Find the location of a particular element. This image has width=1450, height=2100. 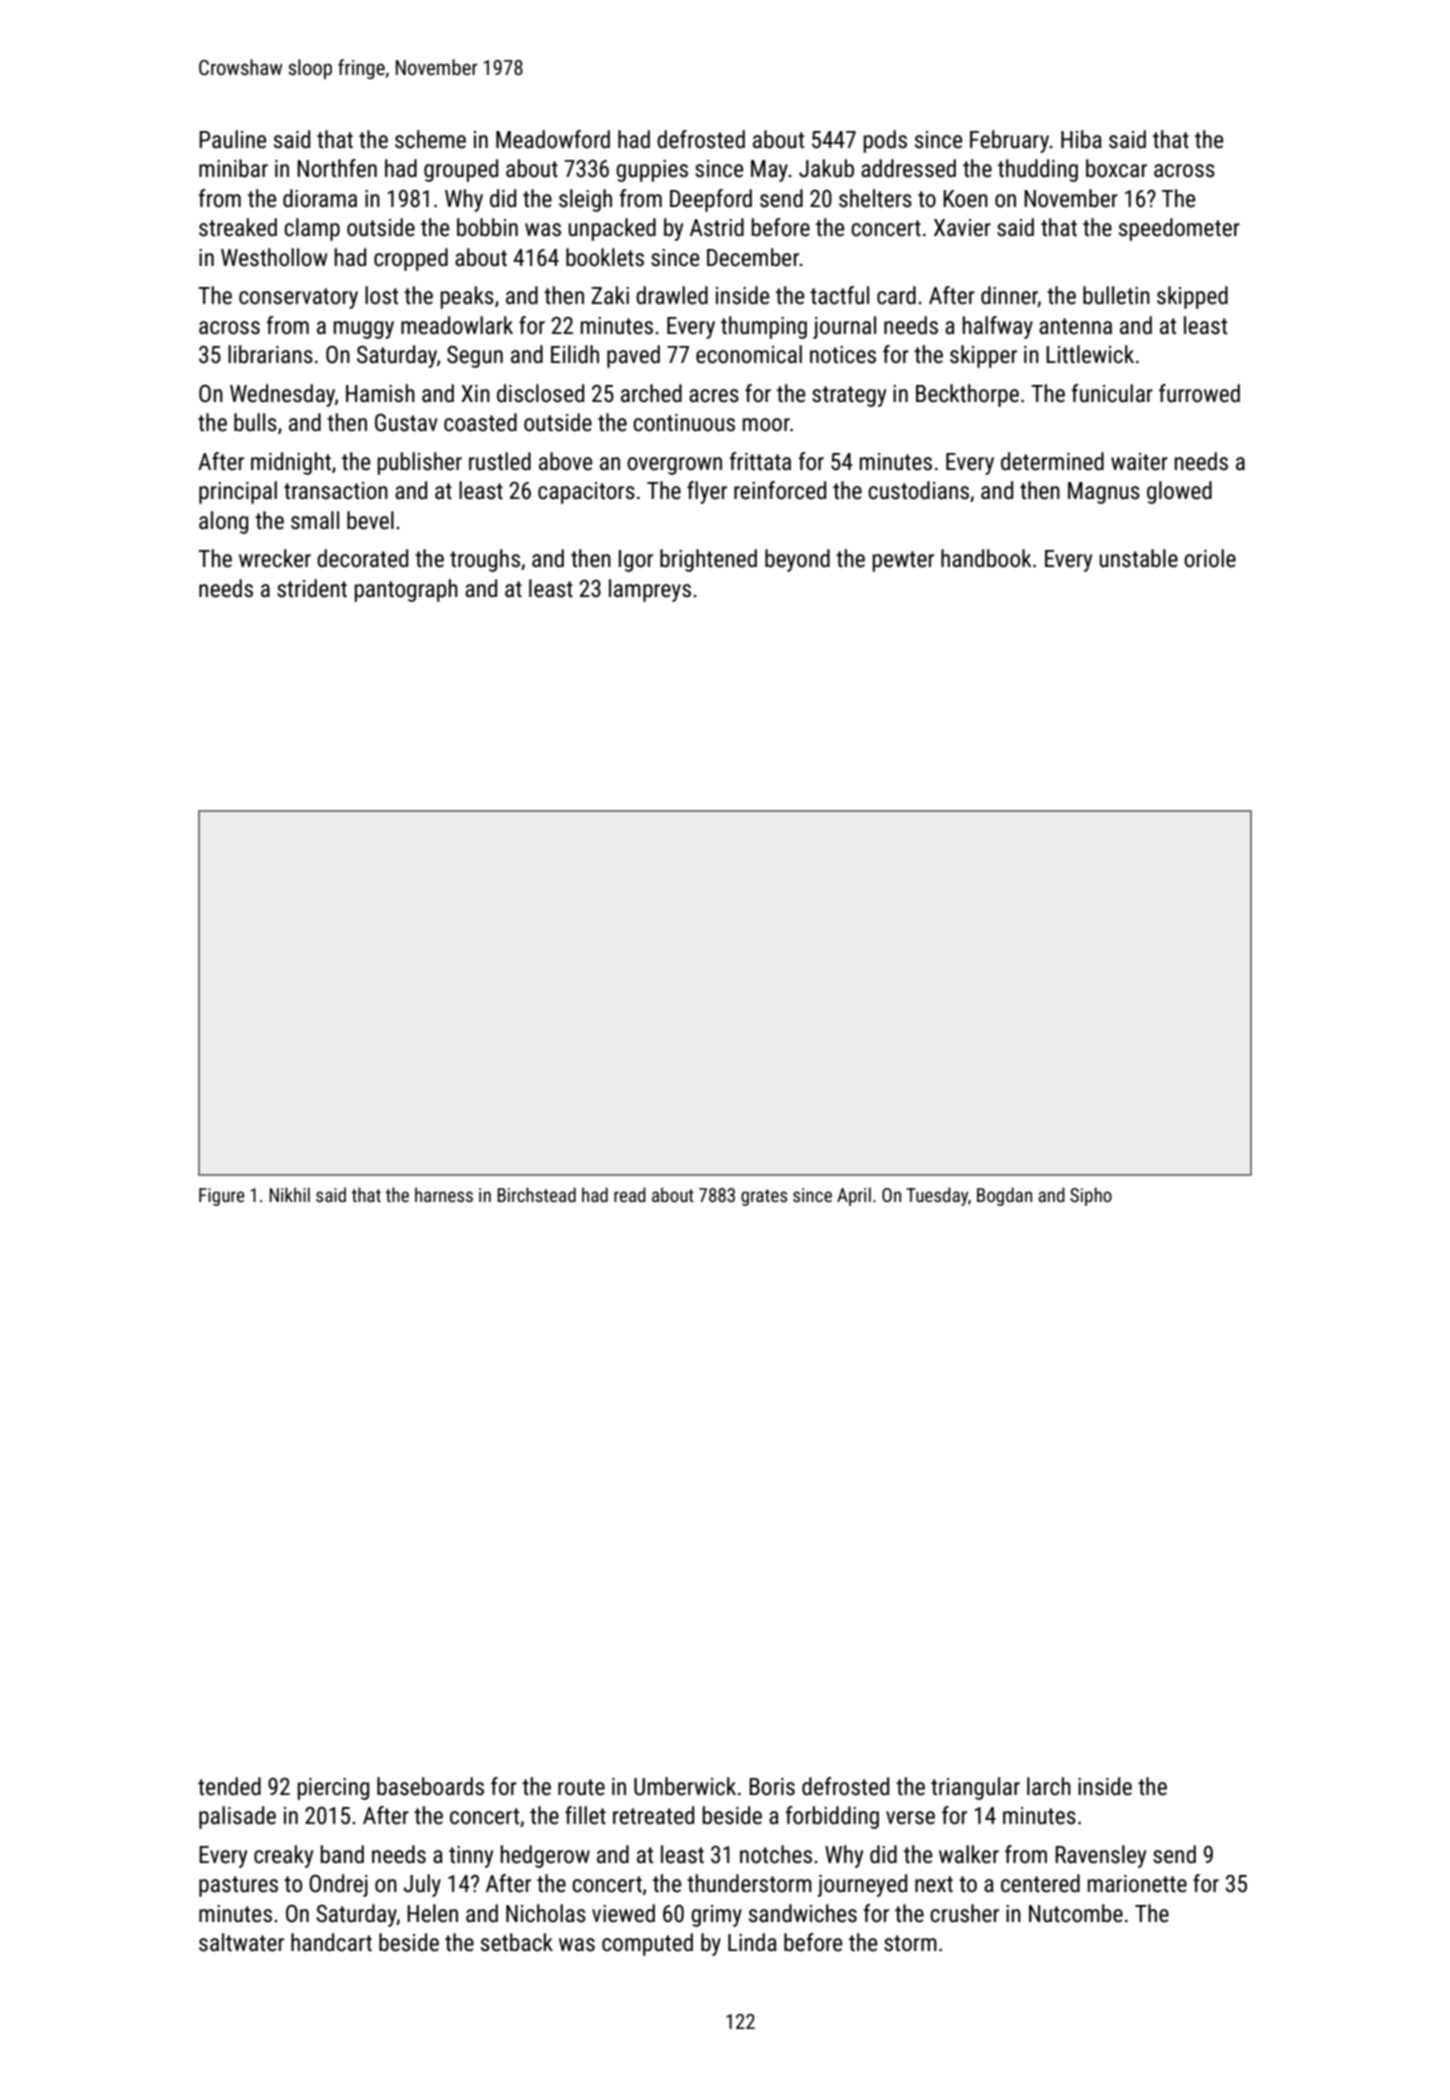

strident is located at coordinates (312, 588).
